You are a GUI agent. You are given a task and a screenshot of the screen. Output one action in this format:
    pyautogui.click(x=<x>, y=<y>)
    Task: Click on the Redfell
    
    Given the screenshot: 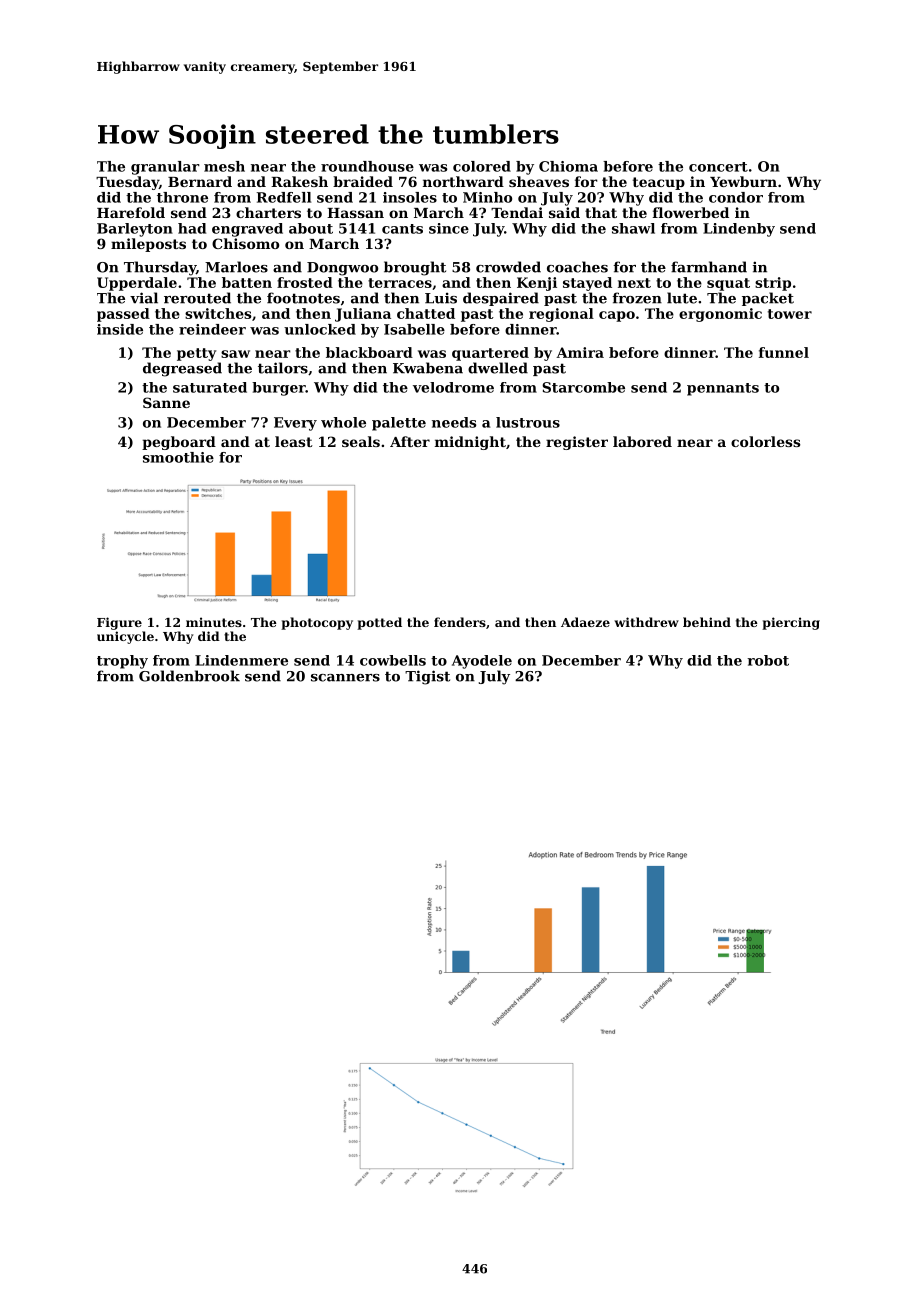 What is the action you would take?
    pyautogui.click(x=284, y=197)
